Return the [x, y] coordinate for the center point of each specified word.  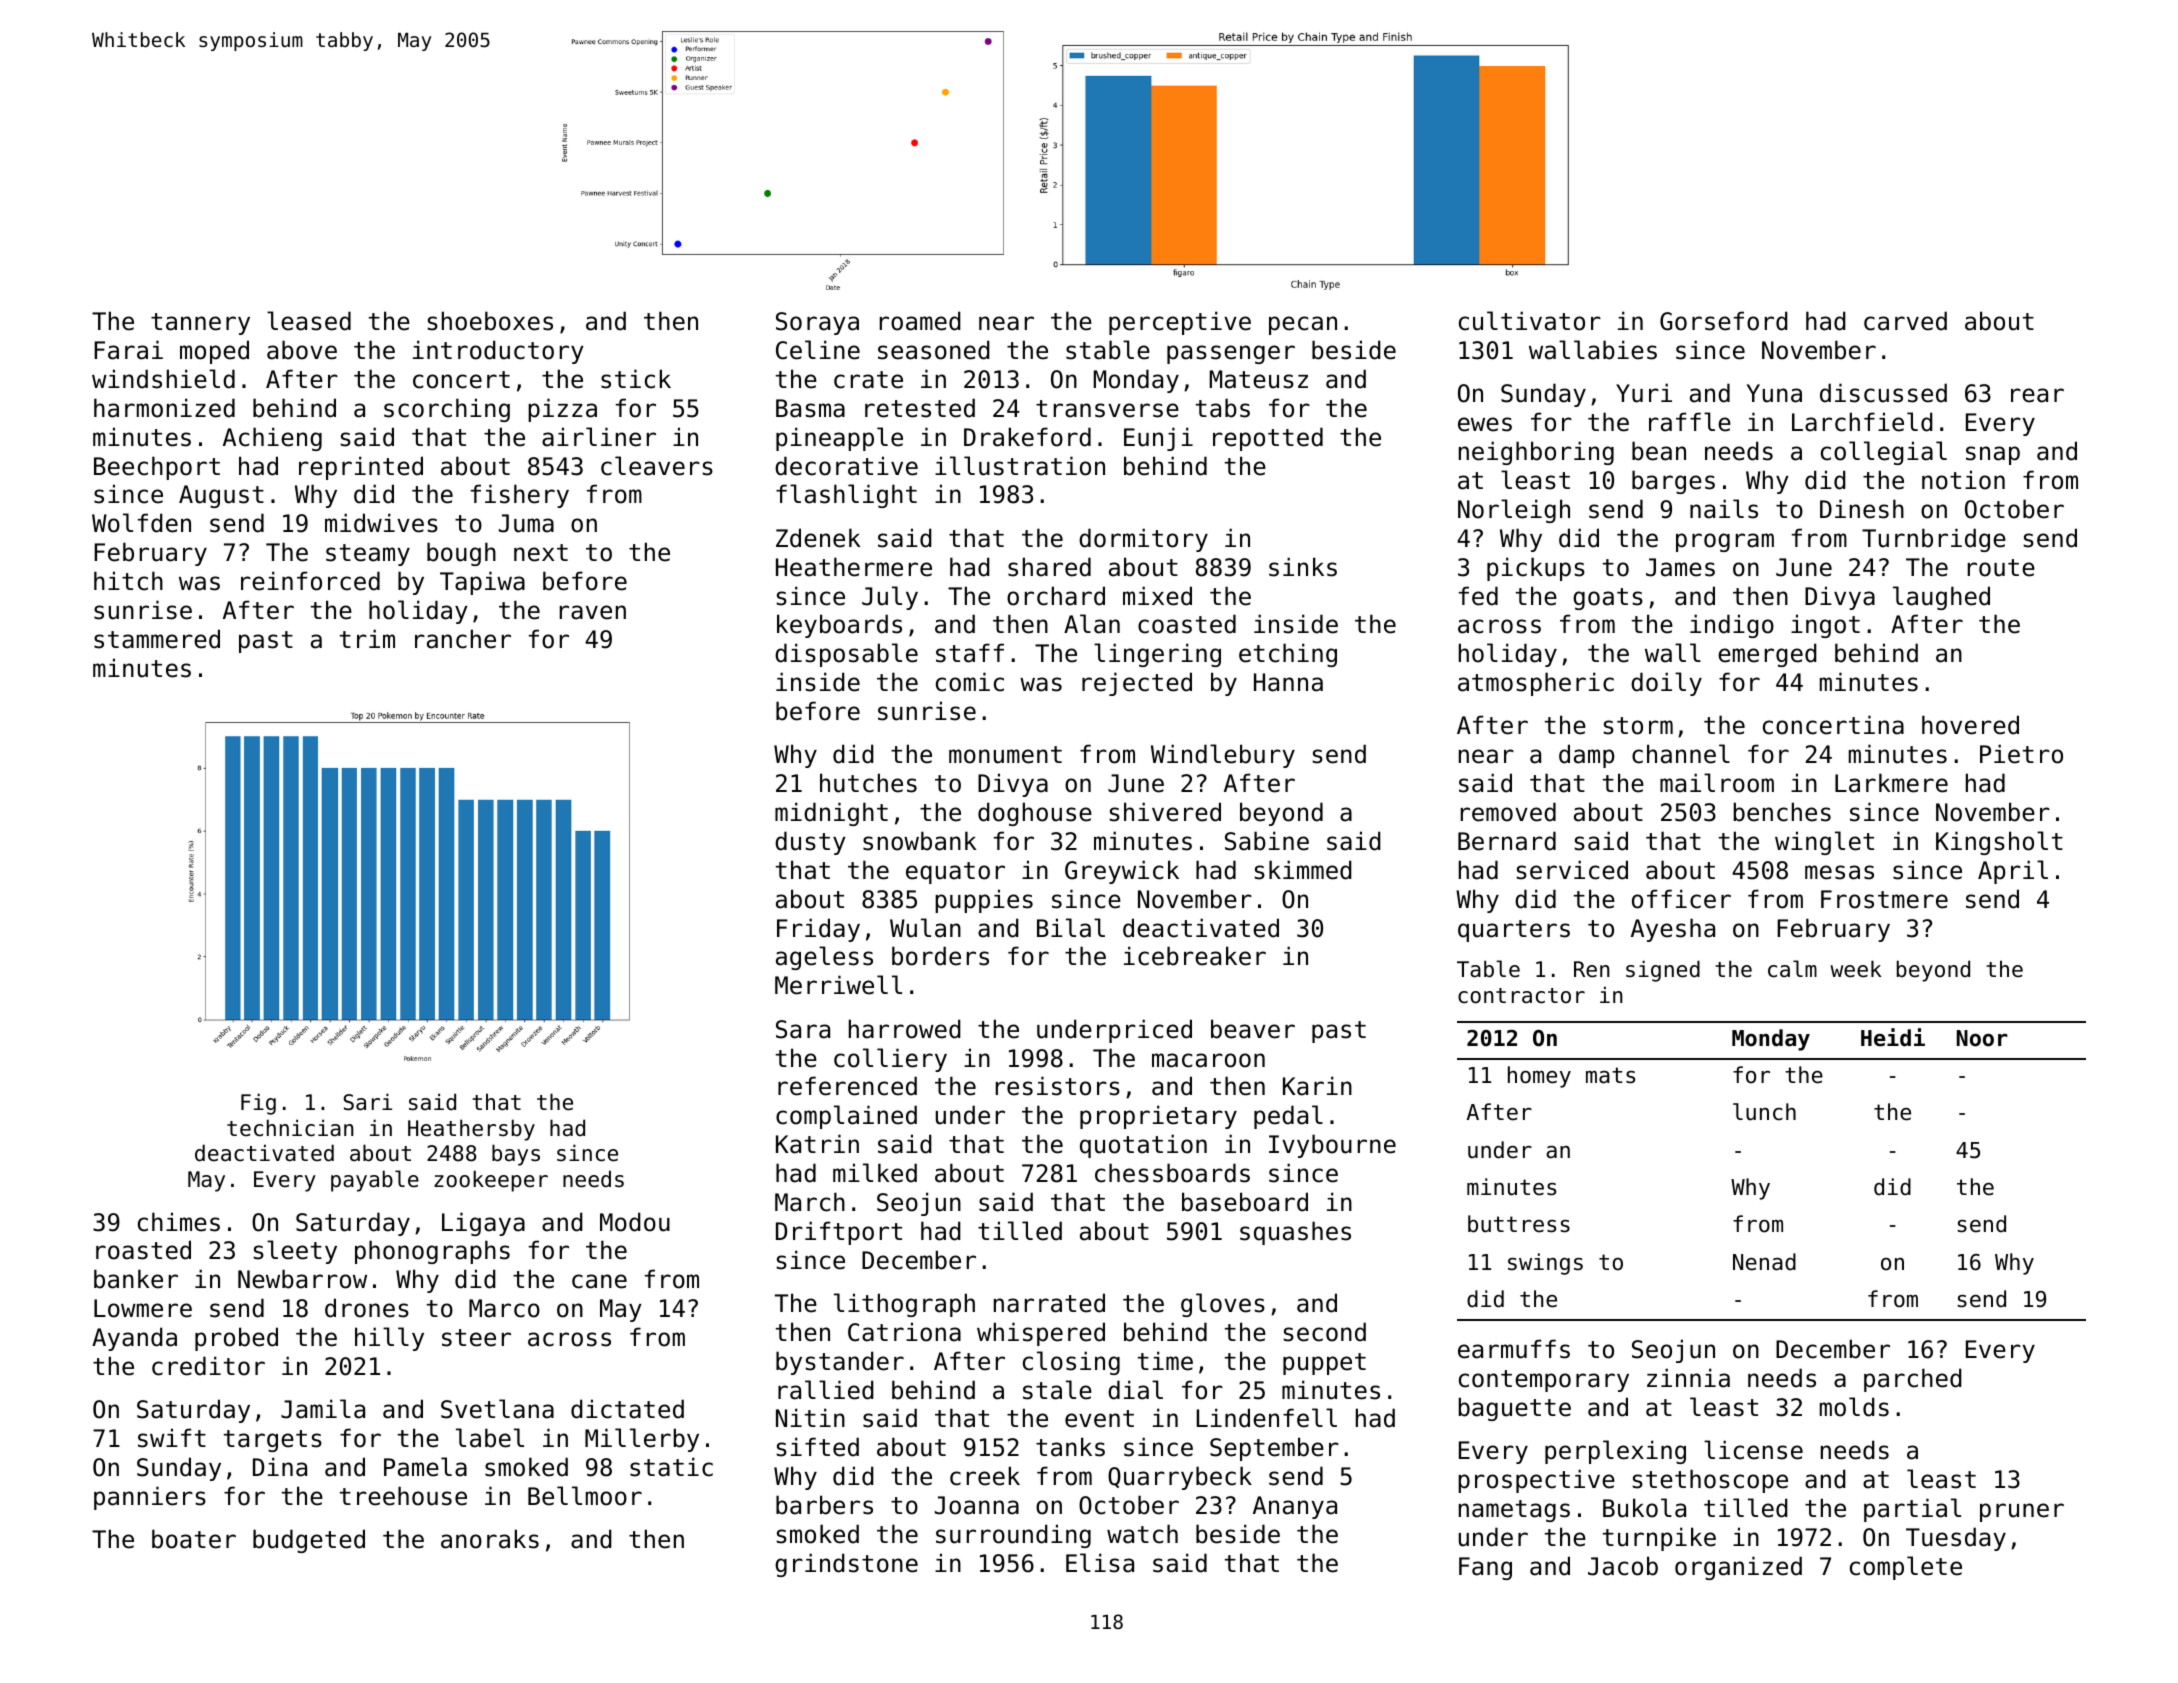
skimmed [1303, 870]
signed [1663, 971]
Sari [367, 1102]
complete [1906, 1568]
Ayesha [1673, 930]
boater [194, 1539]
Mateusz [1259, 379]
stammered [157, 639]
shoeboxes [490, 321]
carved [1905, 321]
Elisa [1100, 1563]
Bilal [1071, 928]
